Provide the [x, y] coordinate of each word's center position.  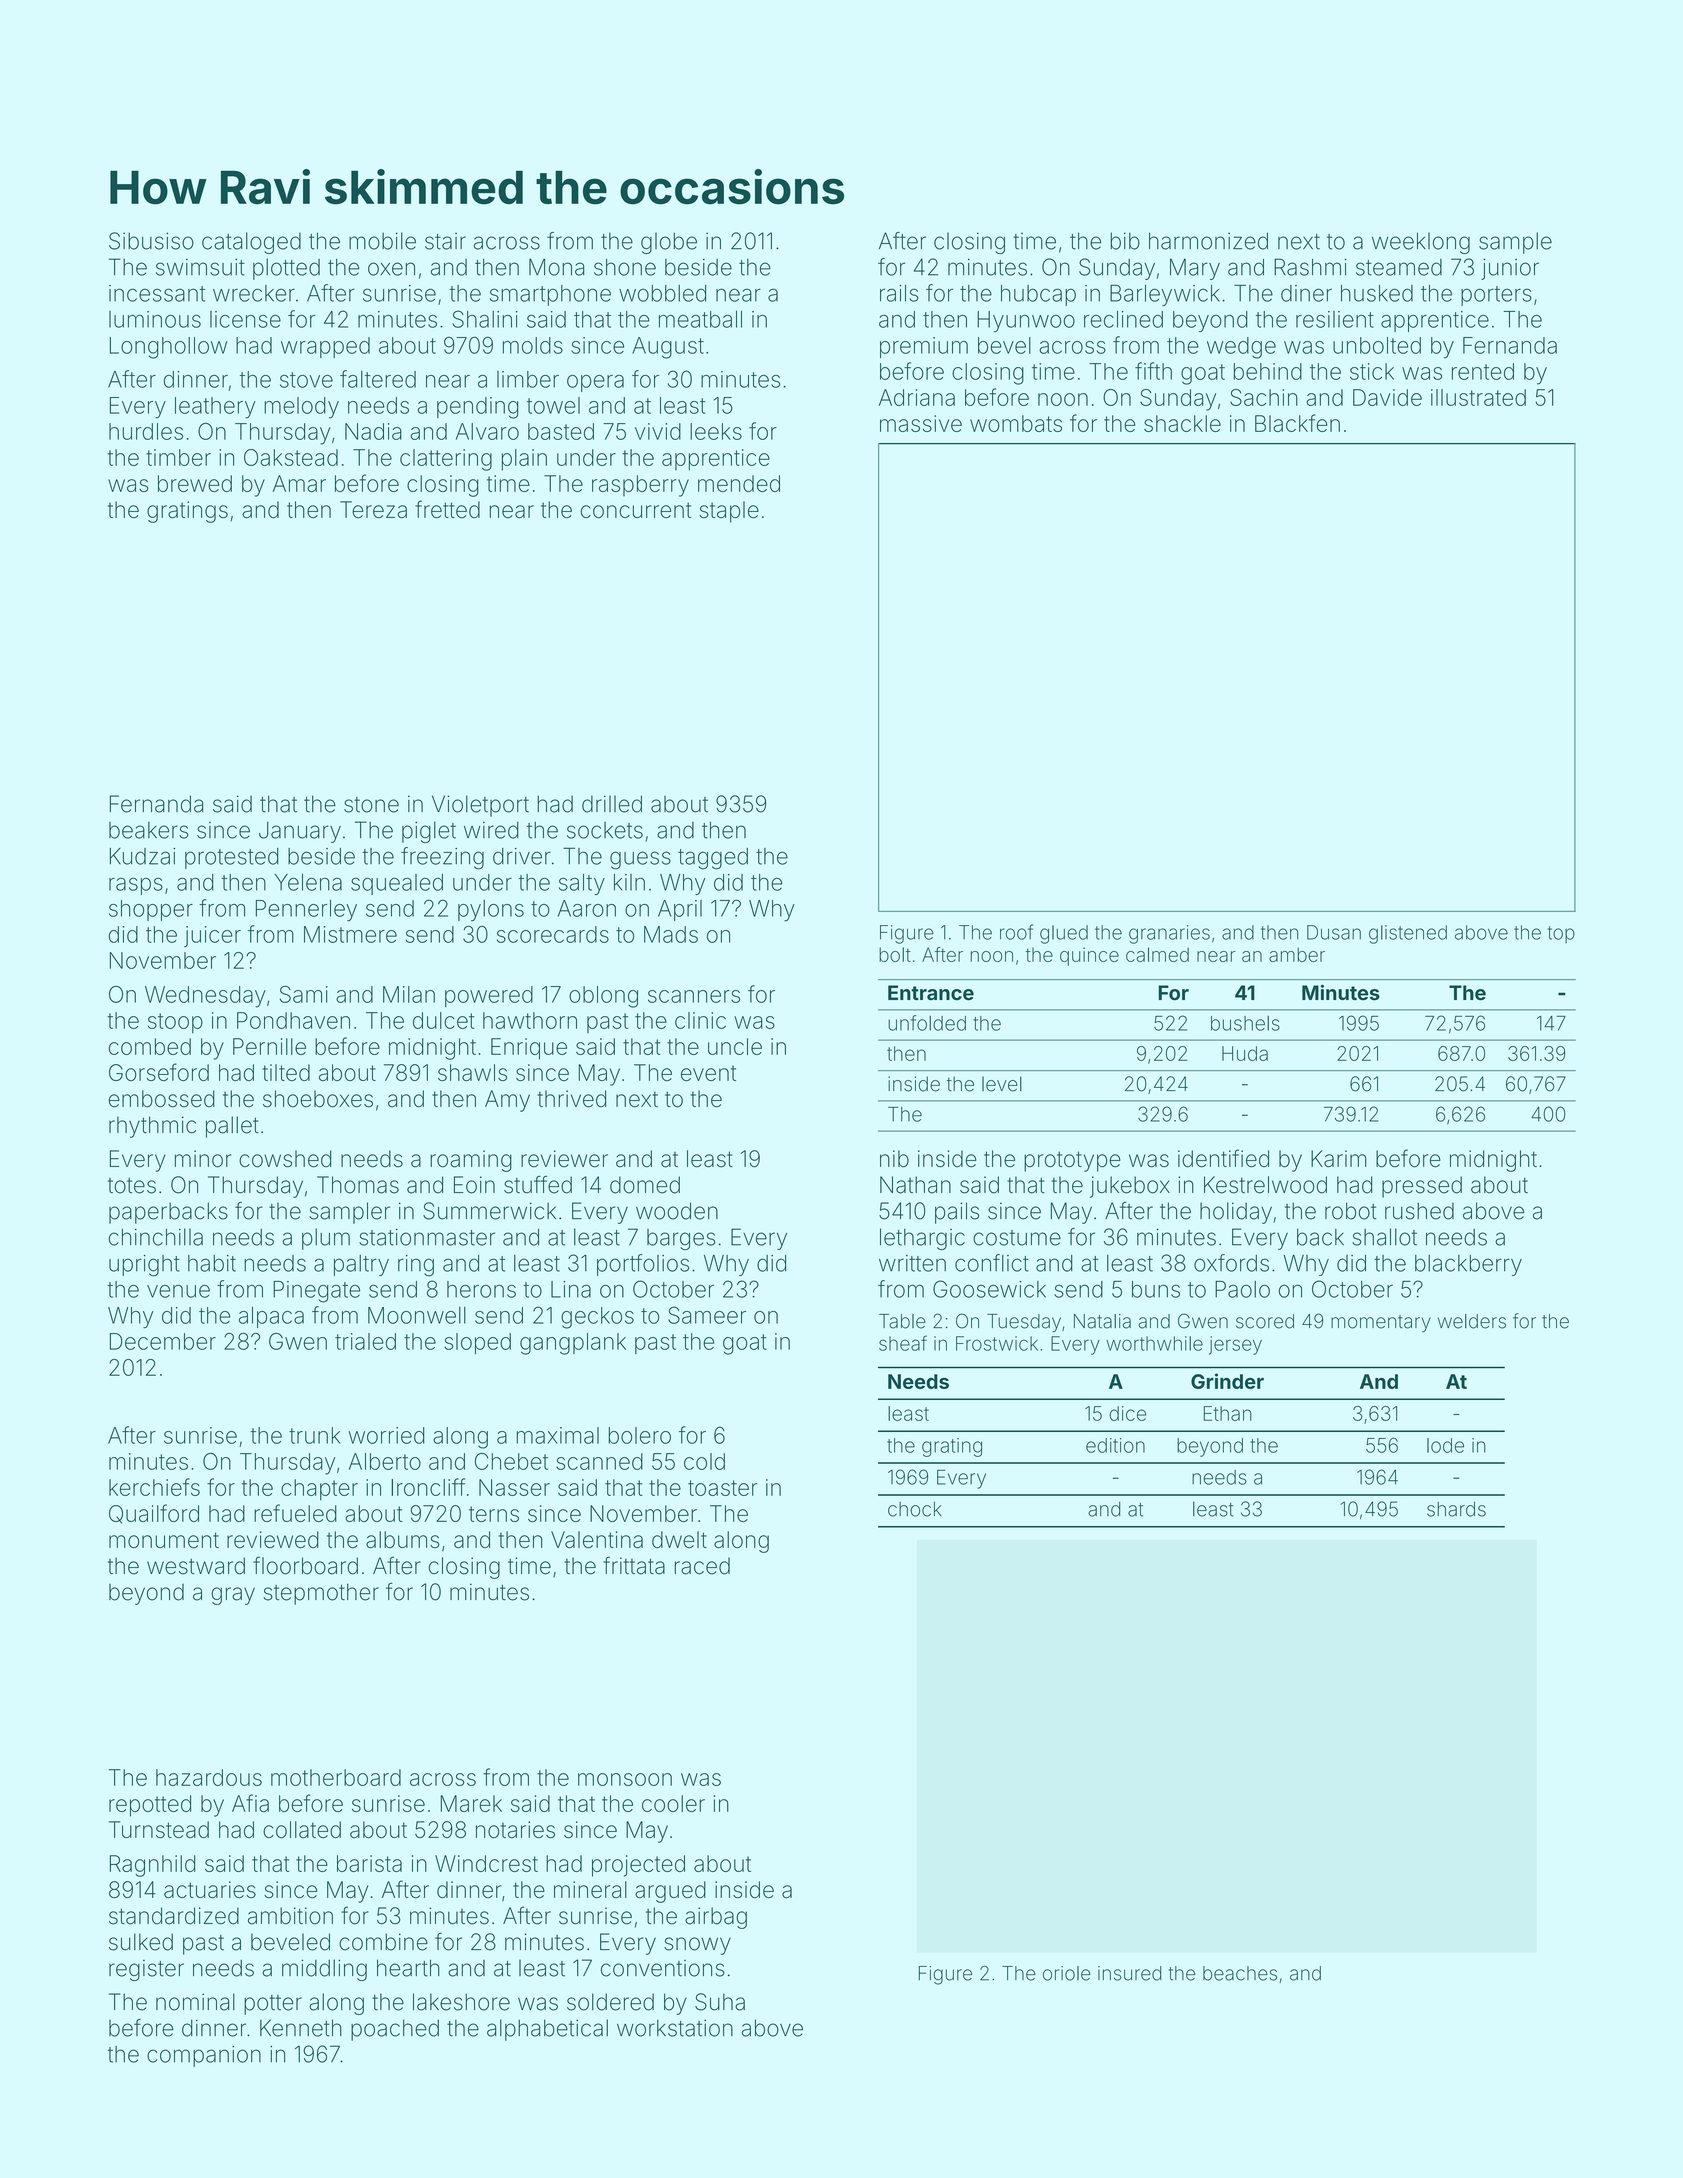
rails [899, 293]
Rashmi [1310, 267]
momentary [1381, 1323]
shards [1456, 1509]
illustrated [1478, 397]
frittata [634, 1565]
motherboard [336, 1777]
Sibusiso [151, 241]
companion [204, 2056]
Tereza [373, 509]
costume [1017, 1238]
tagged [713, 859]
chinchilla [156, 1237]
